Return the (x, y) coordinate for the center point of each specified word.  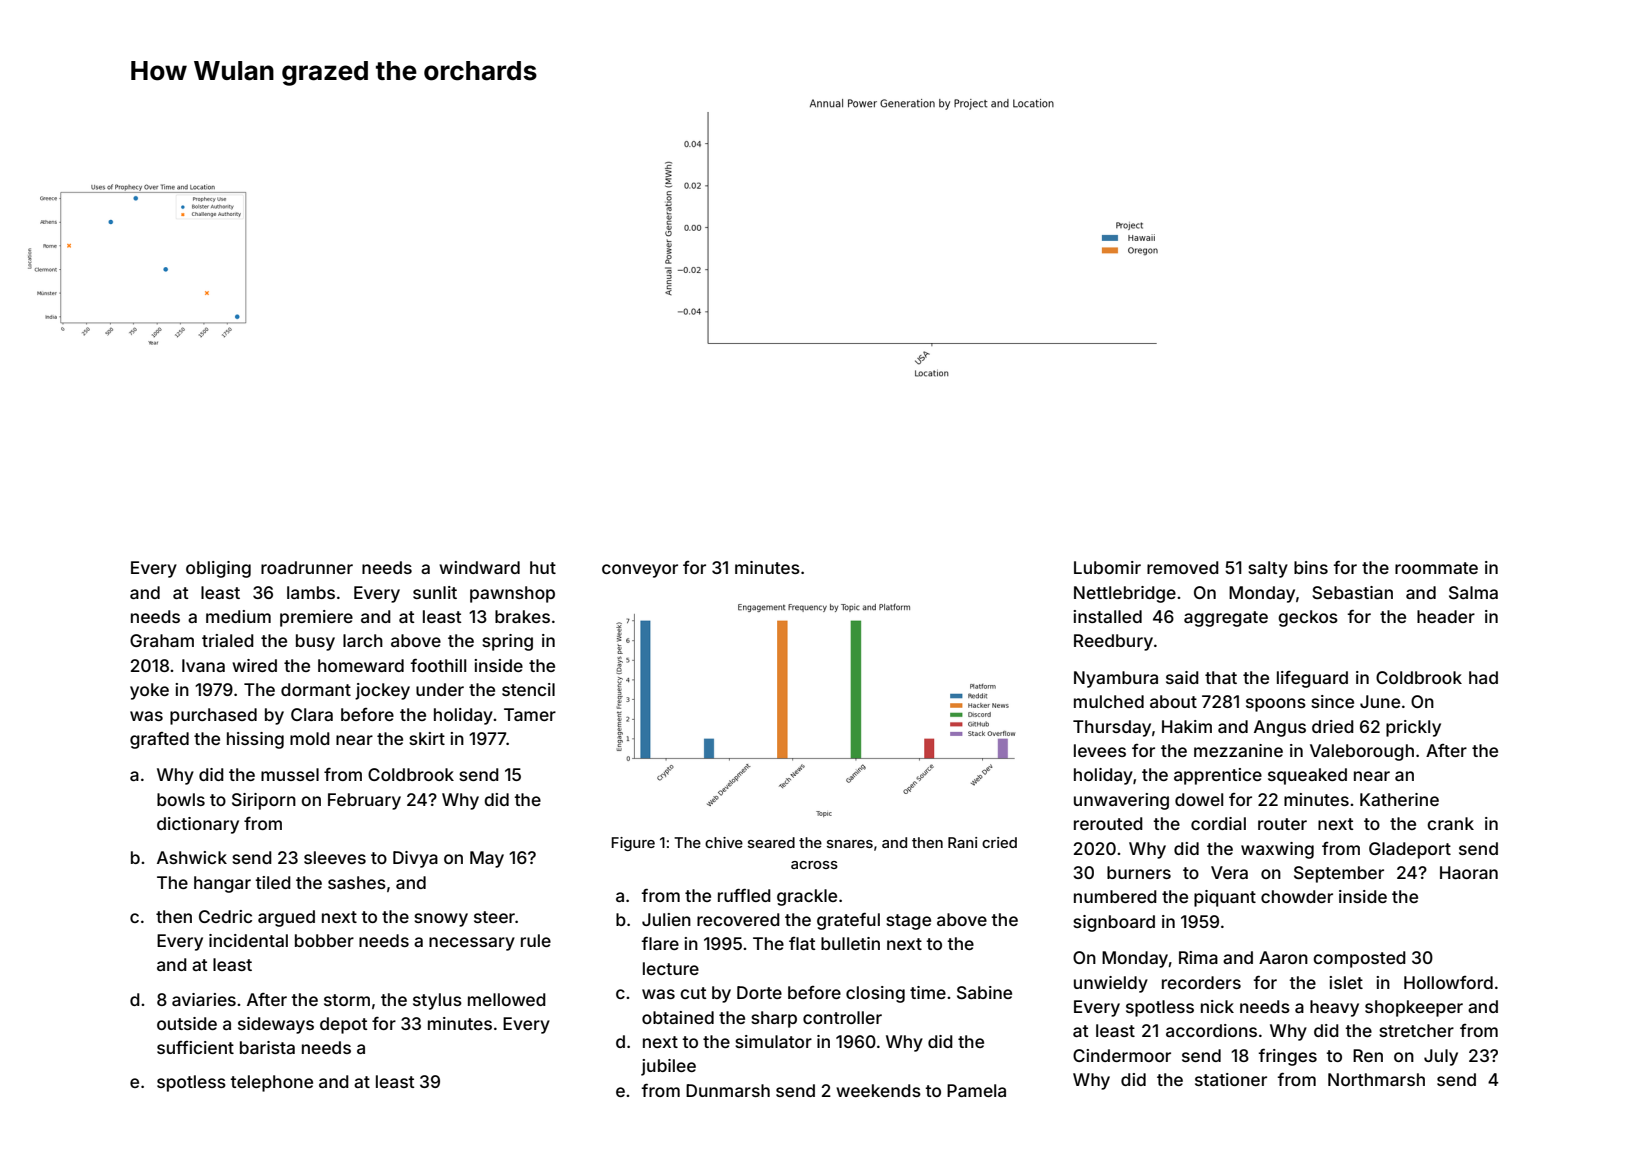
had (1483, 677)
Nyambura (1116, 679)
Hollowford (1448, 982)
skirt (427, 738)
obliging (218, 569)
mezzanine (1238, 750)
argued (286, 918)
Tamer (530, 714)
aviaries (204, 999)
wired (254, 665)
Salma (1473, 592)
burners (1139, 872)
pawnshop (512, 594)
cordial (1218, 823)
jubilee (668, 1067)
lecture (671, 968)
